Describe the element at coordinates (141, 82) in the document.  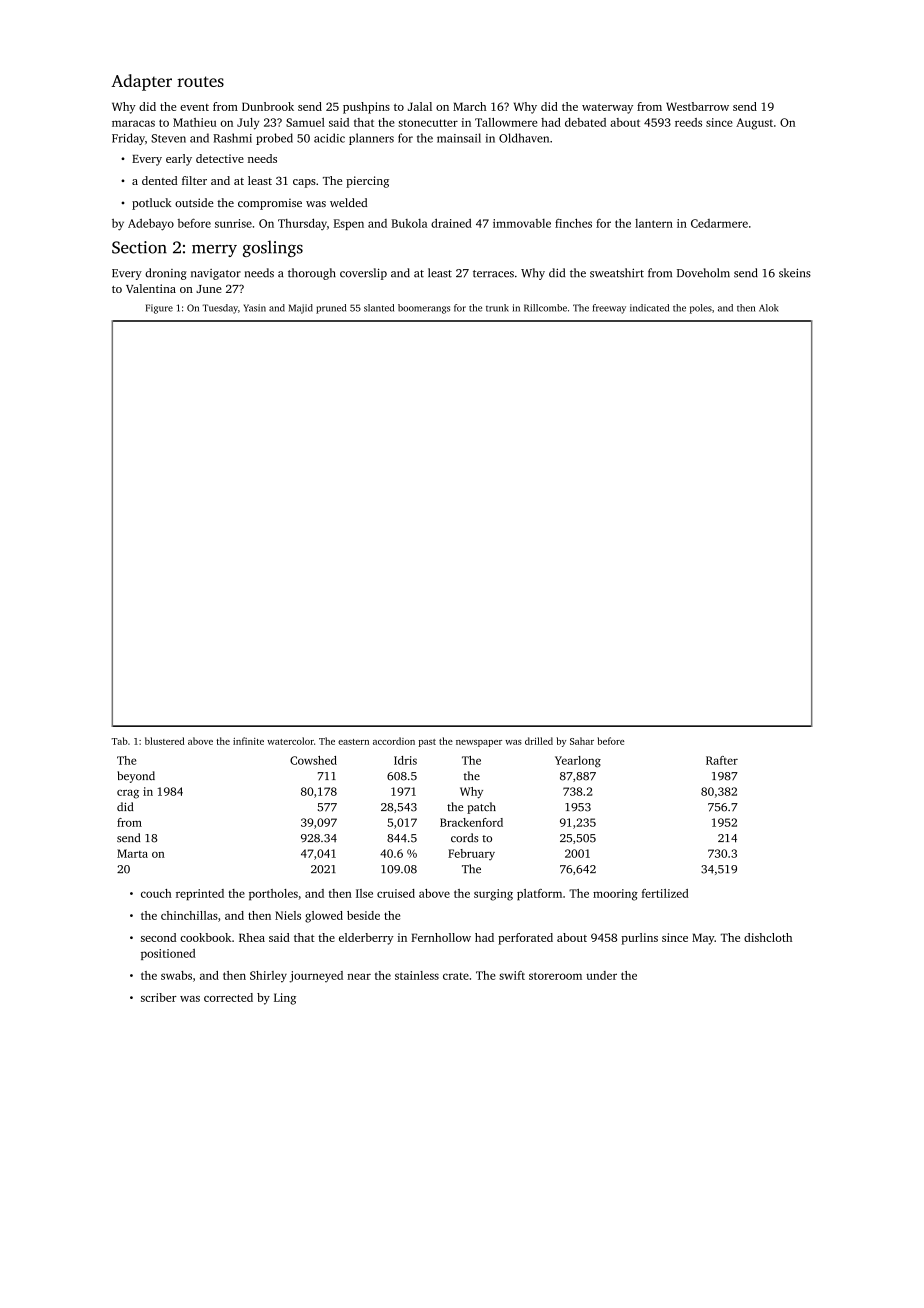
I see `Adapter` at that location.
